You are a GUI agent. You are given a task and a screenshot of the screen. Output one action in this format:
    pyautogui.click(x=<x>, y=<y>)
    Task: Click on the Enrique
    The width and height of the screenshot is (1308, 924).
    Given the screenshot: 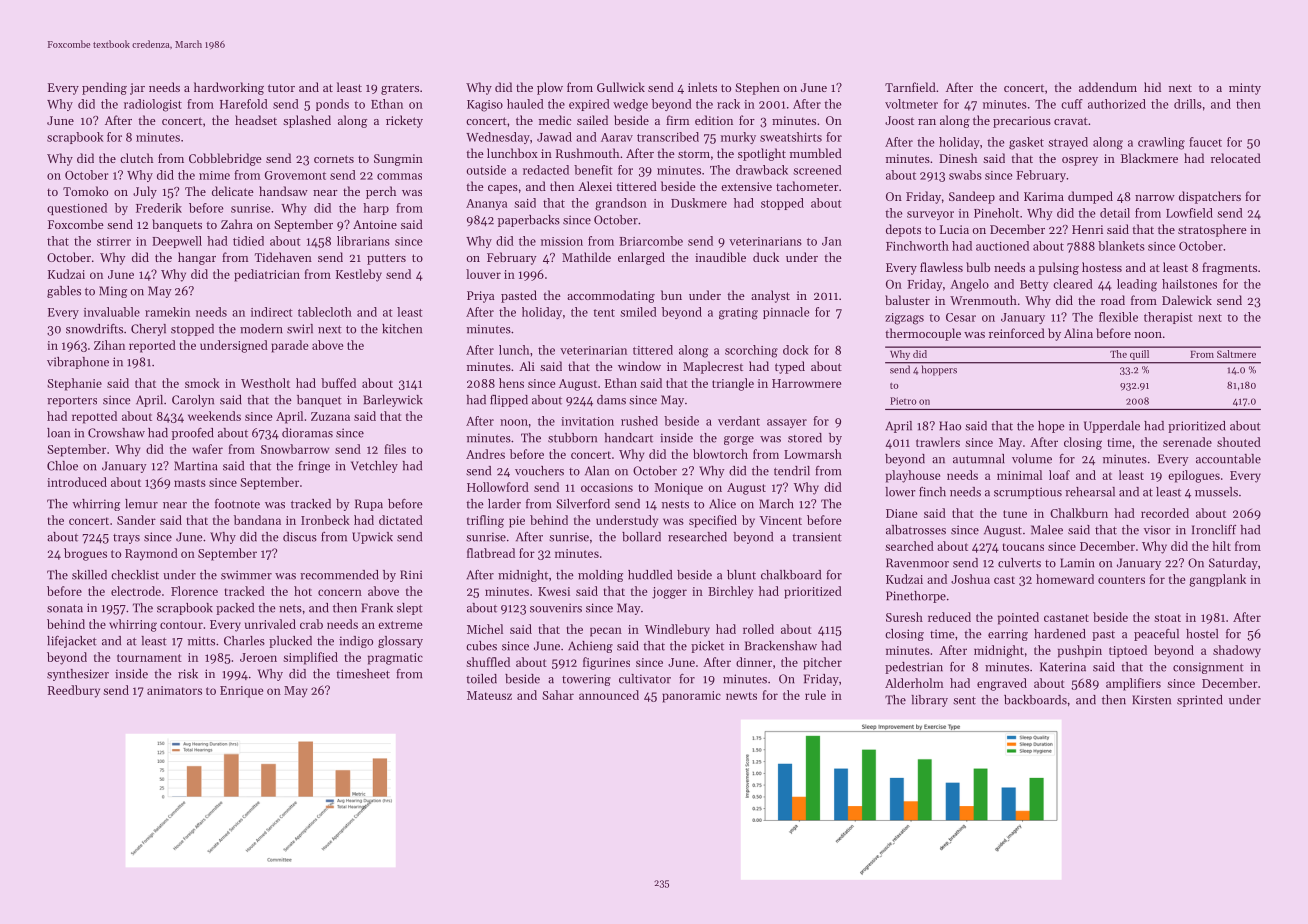 What is the action you would take?
    pyautogui.click(x=241, y=692)
